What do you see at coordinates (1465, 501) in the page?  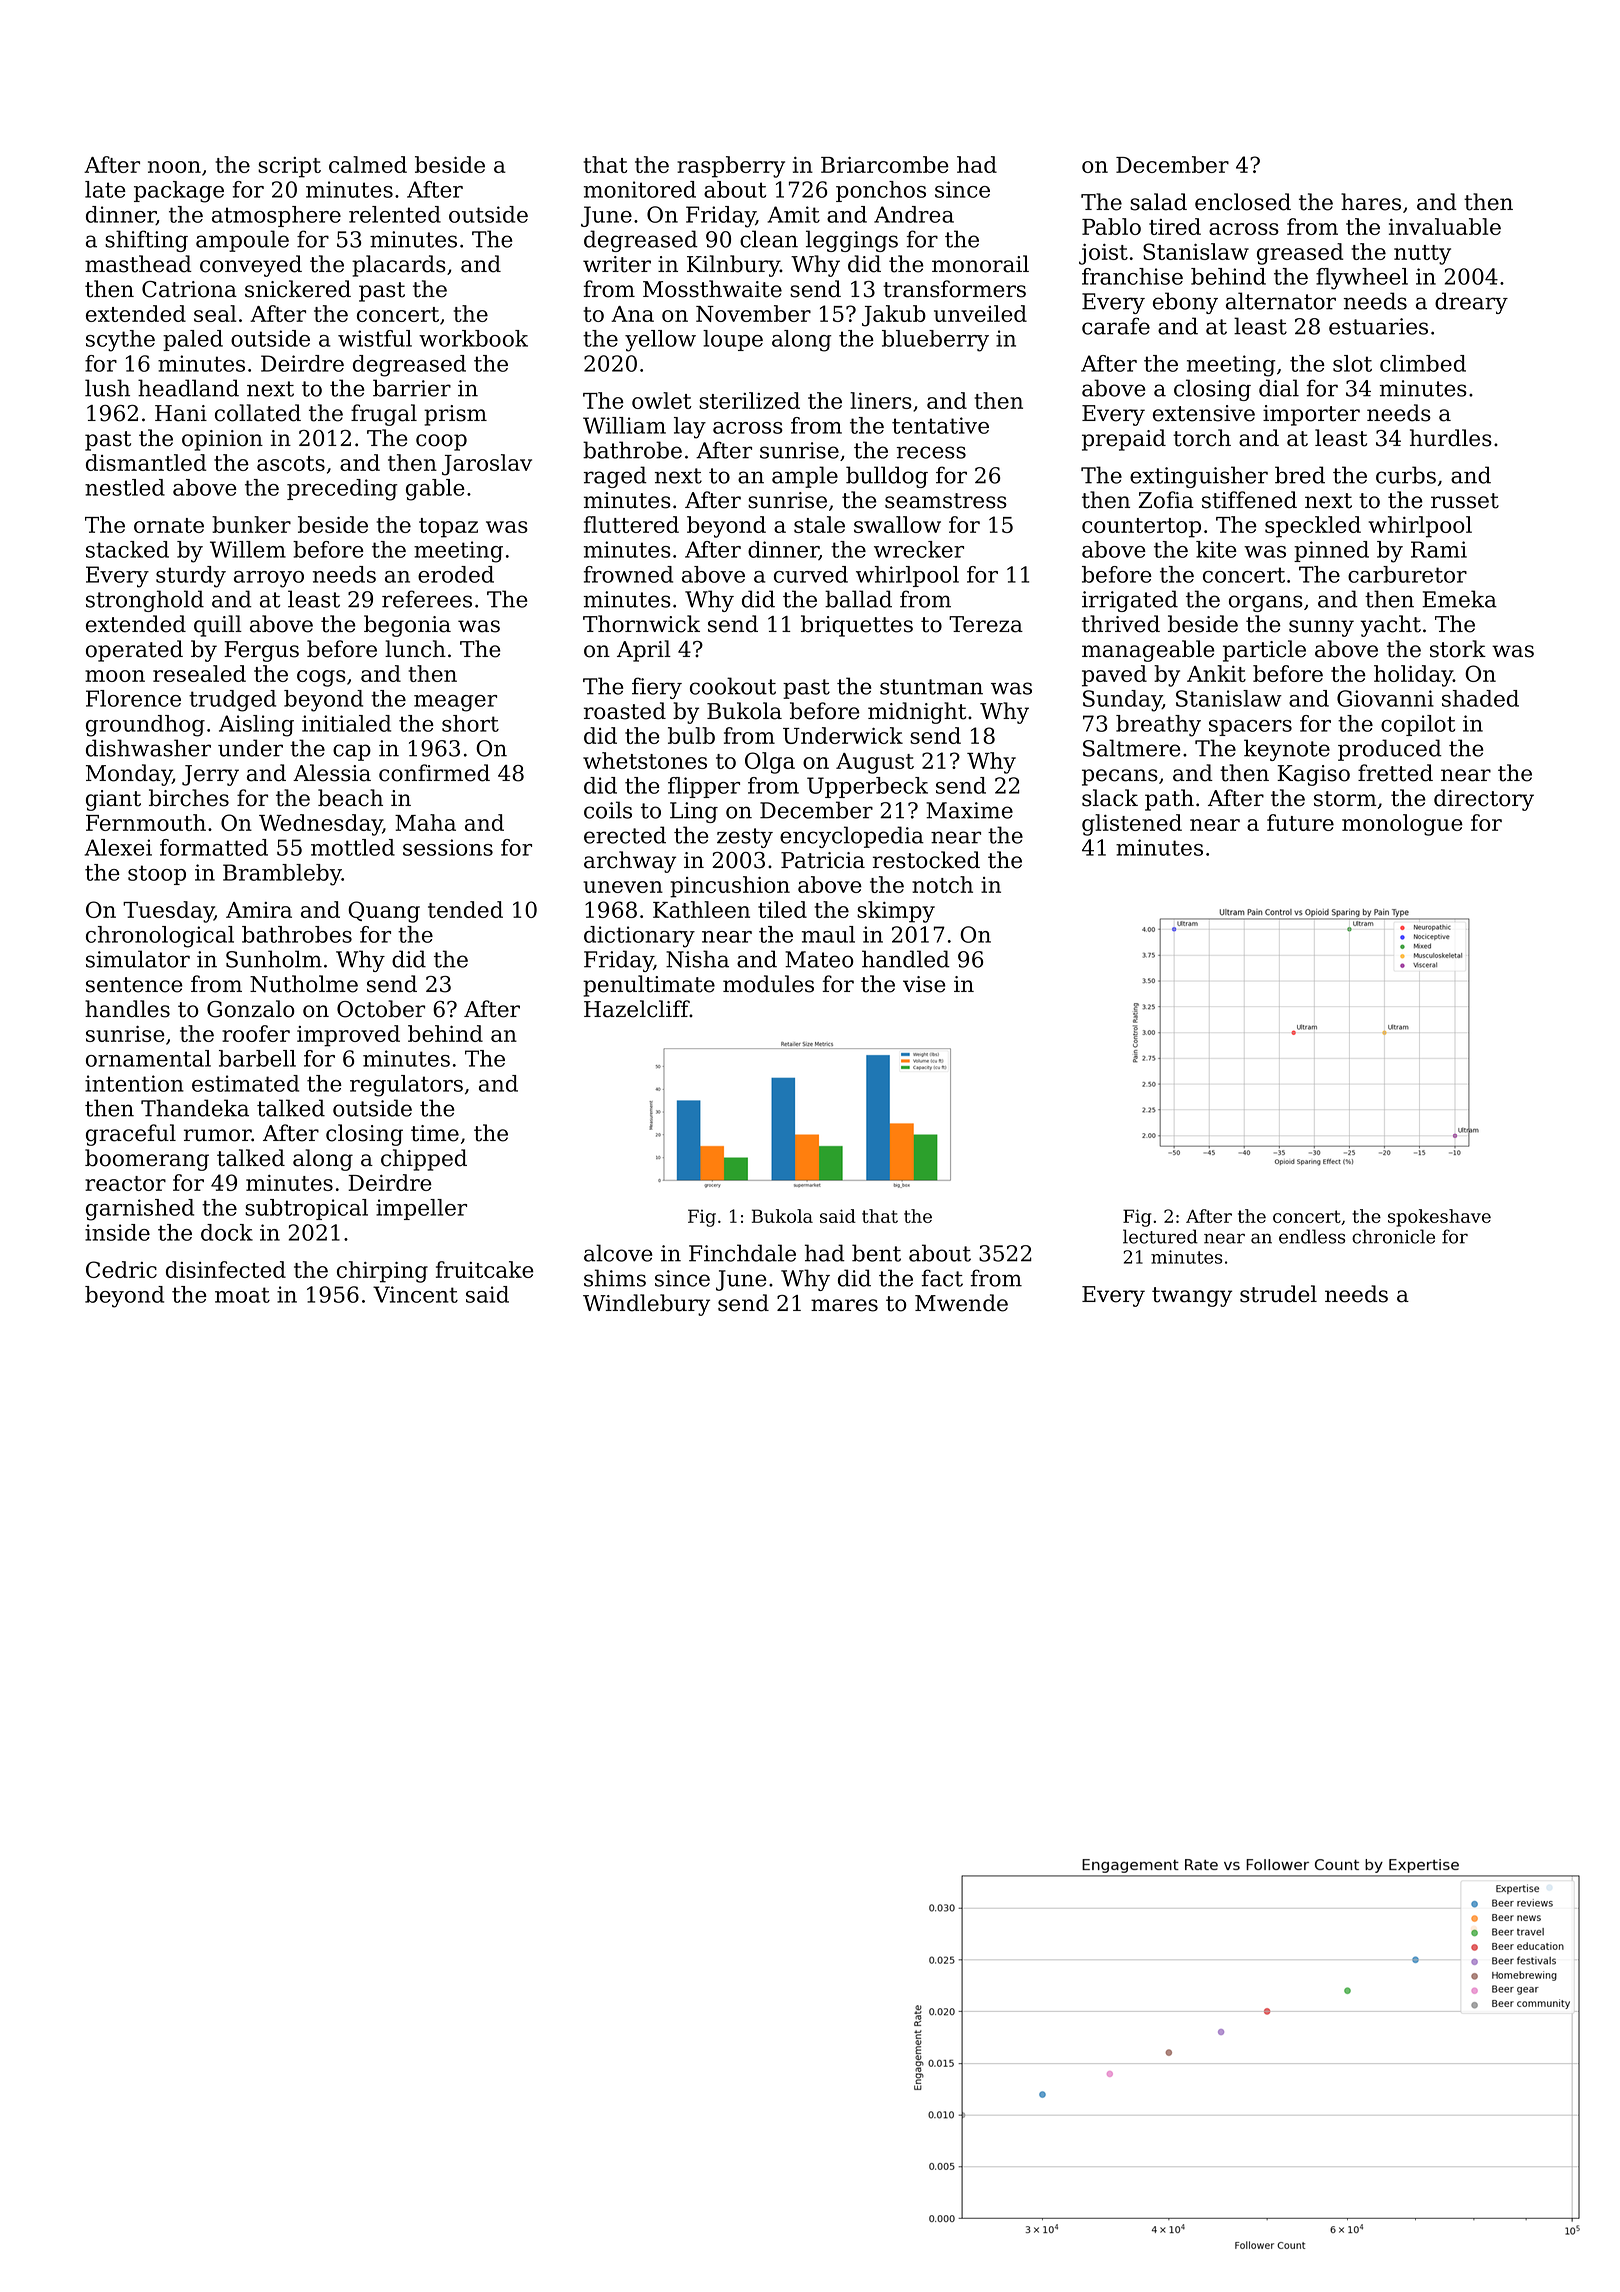 I see `russet` at bounding box center [1465, 501].
